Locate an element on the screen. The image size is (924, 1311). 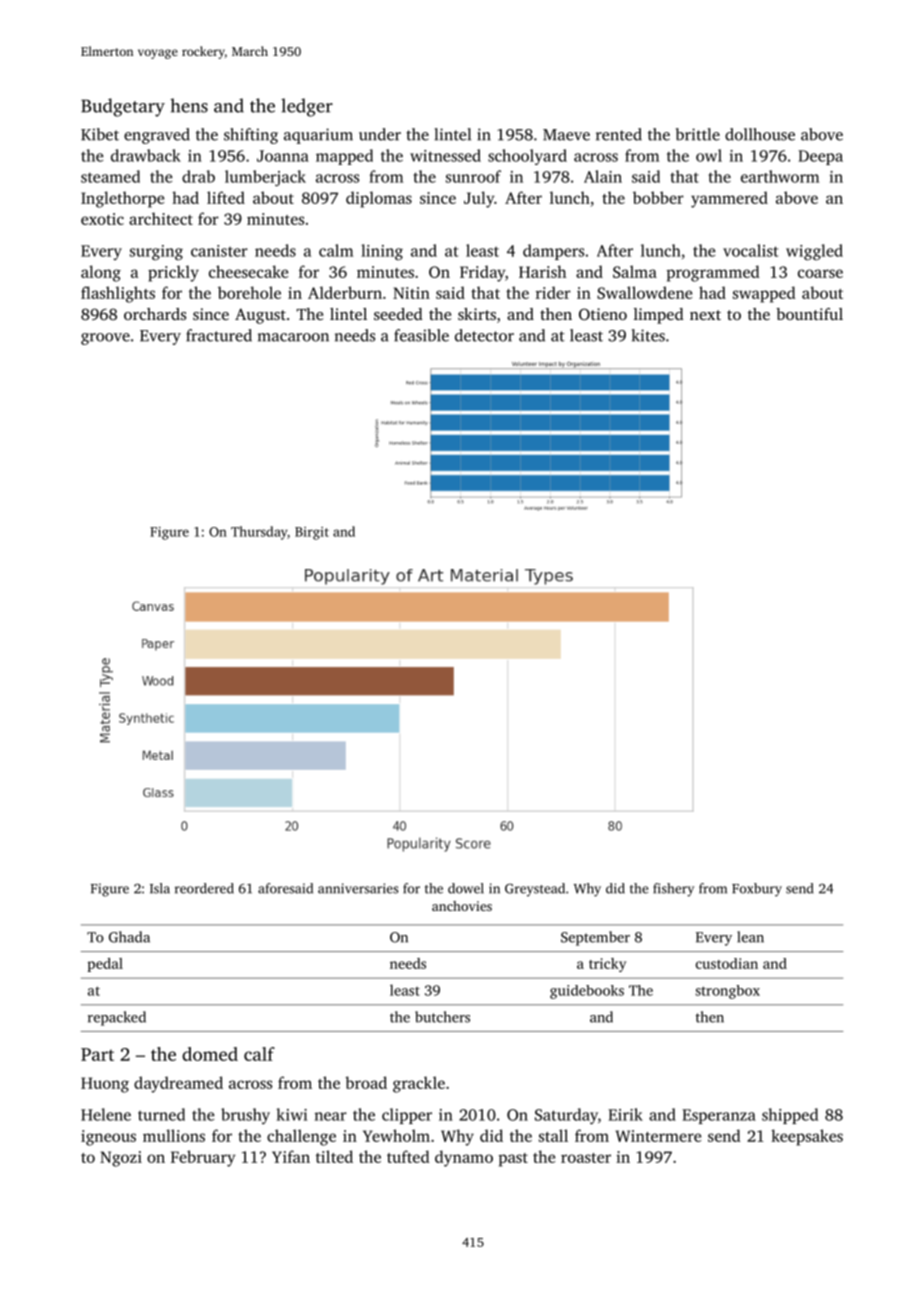
hens is located at coordinates (189, 105).
